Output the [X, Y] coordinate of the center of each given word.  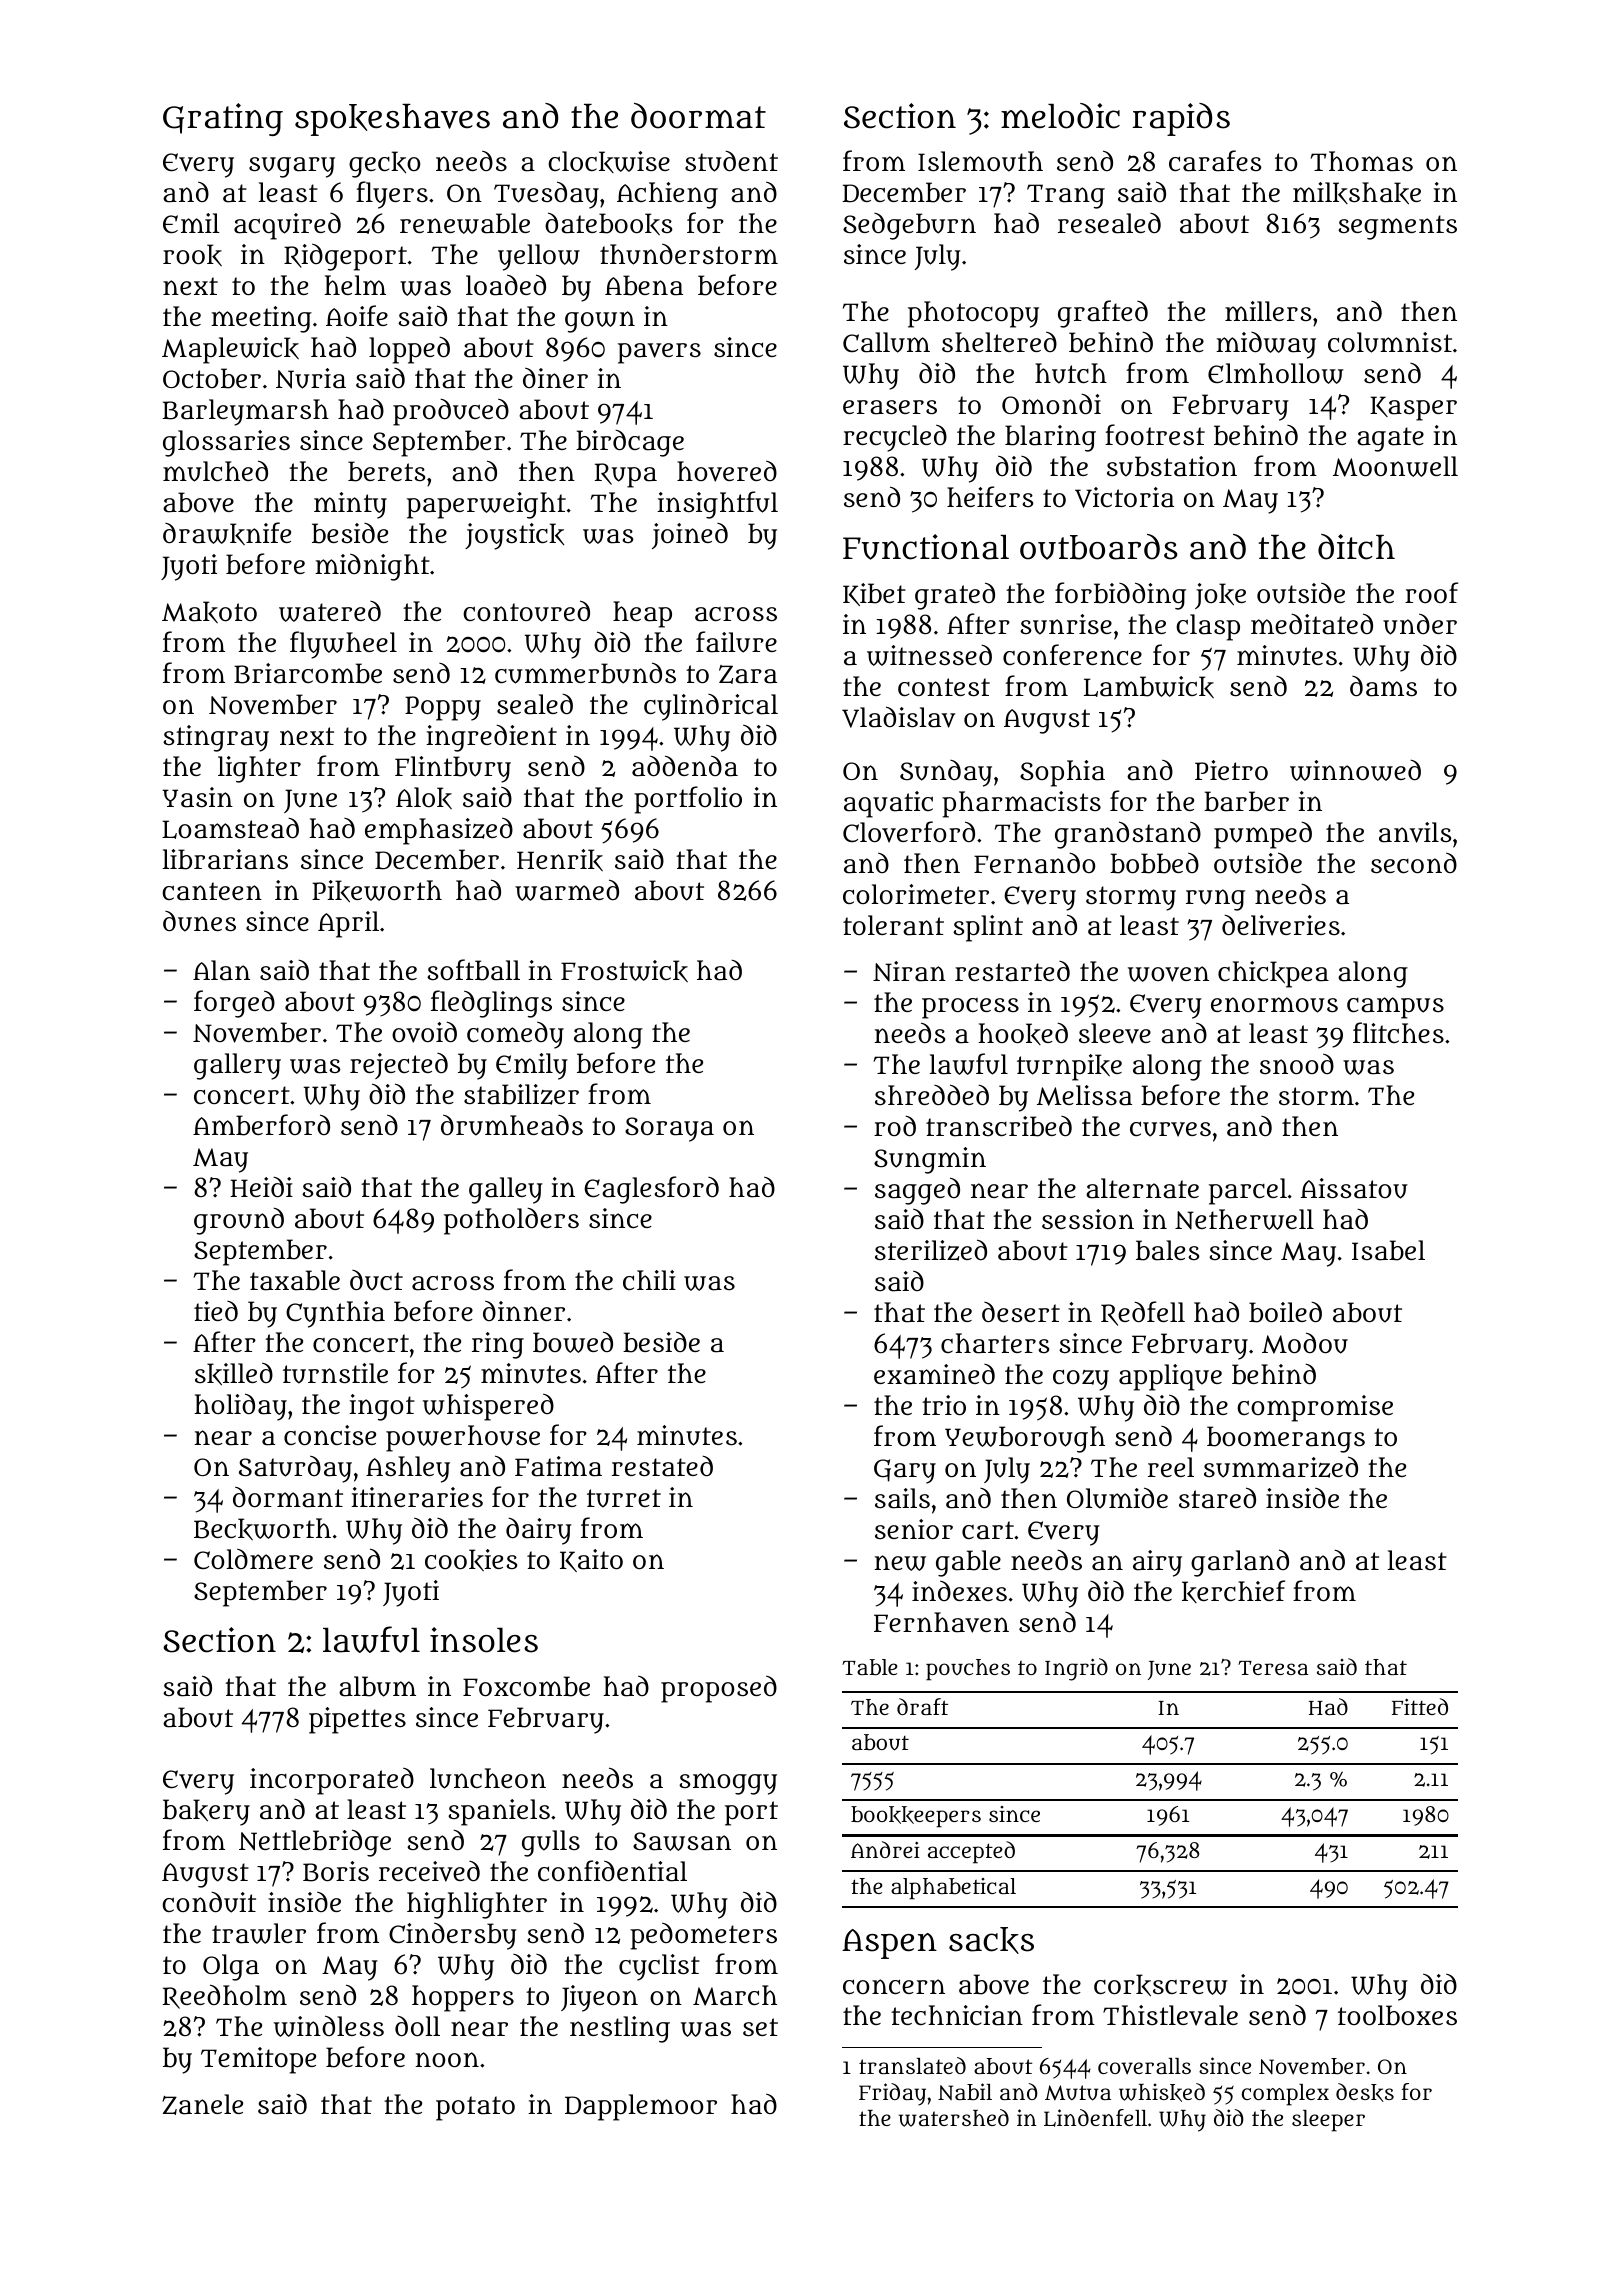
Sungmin [930, 1160]
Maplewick [230, 350]
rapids [1181, 119]
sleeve [1115, 1033]
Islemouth [980, 161]
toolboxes [1397, 2015]
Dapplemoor [641, 2107]
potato [475, 2108]
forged [234, 1004]
